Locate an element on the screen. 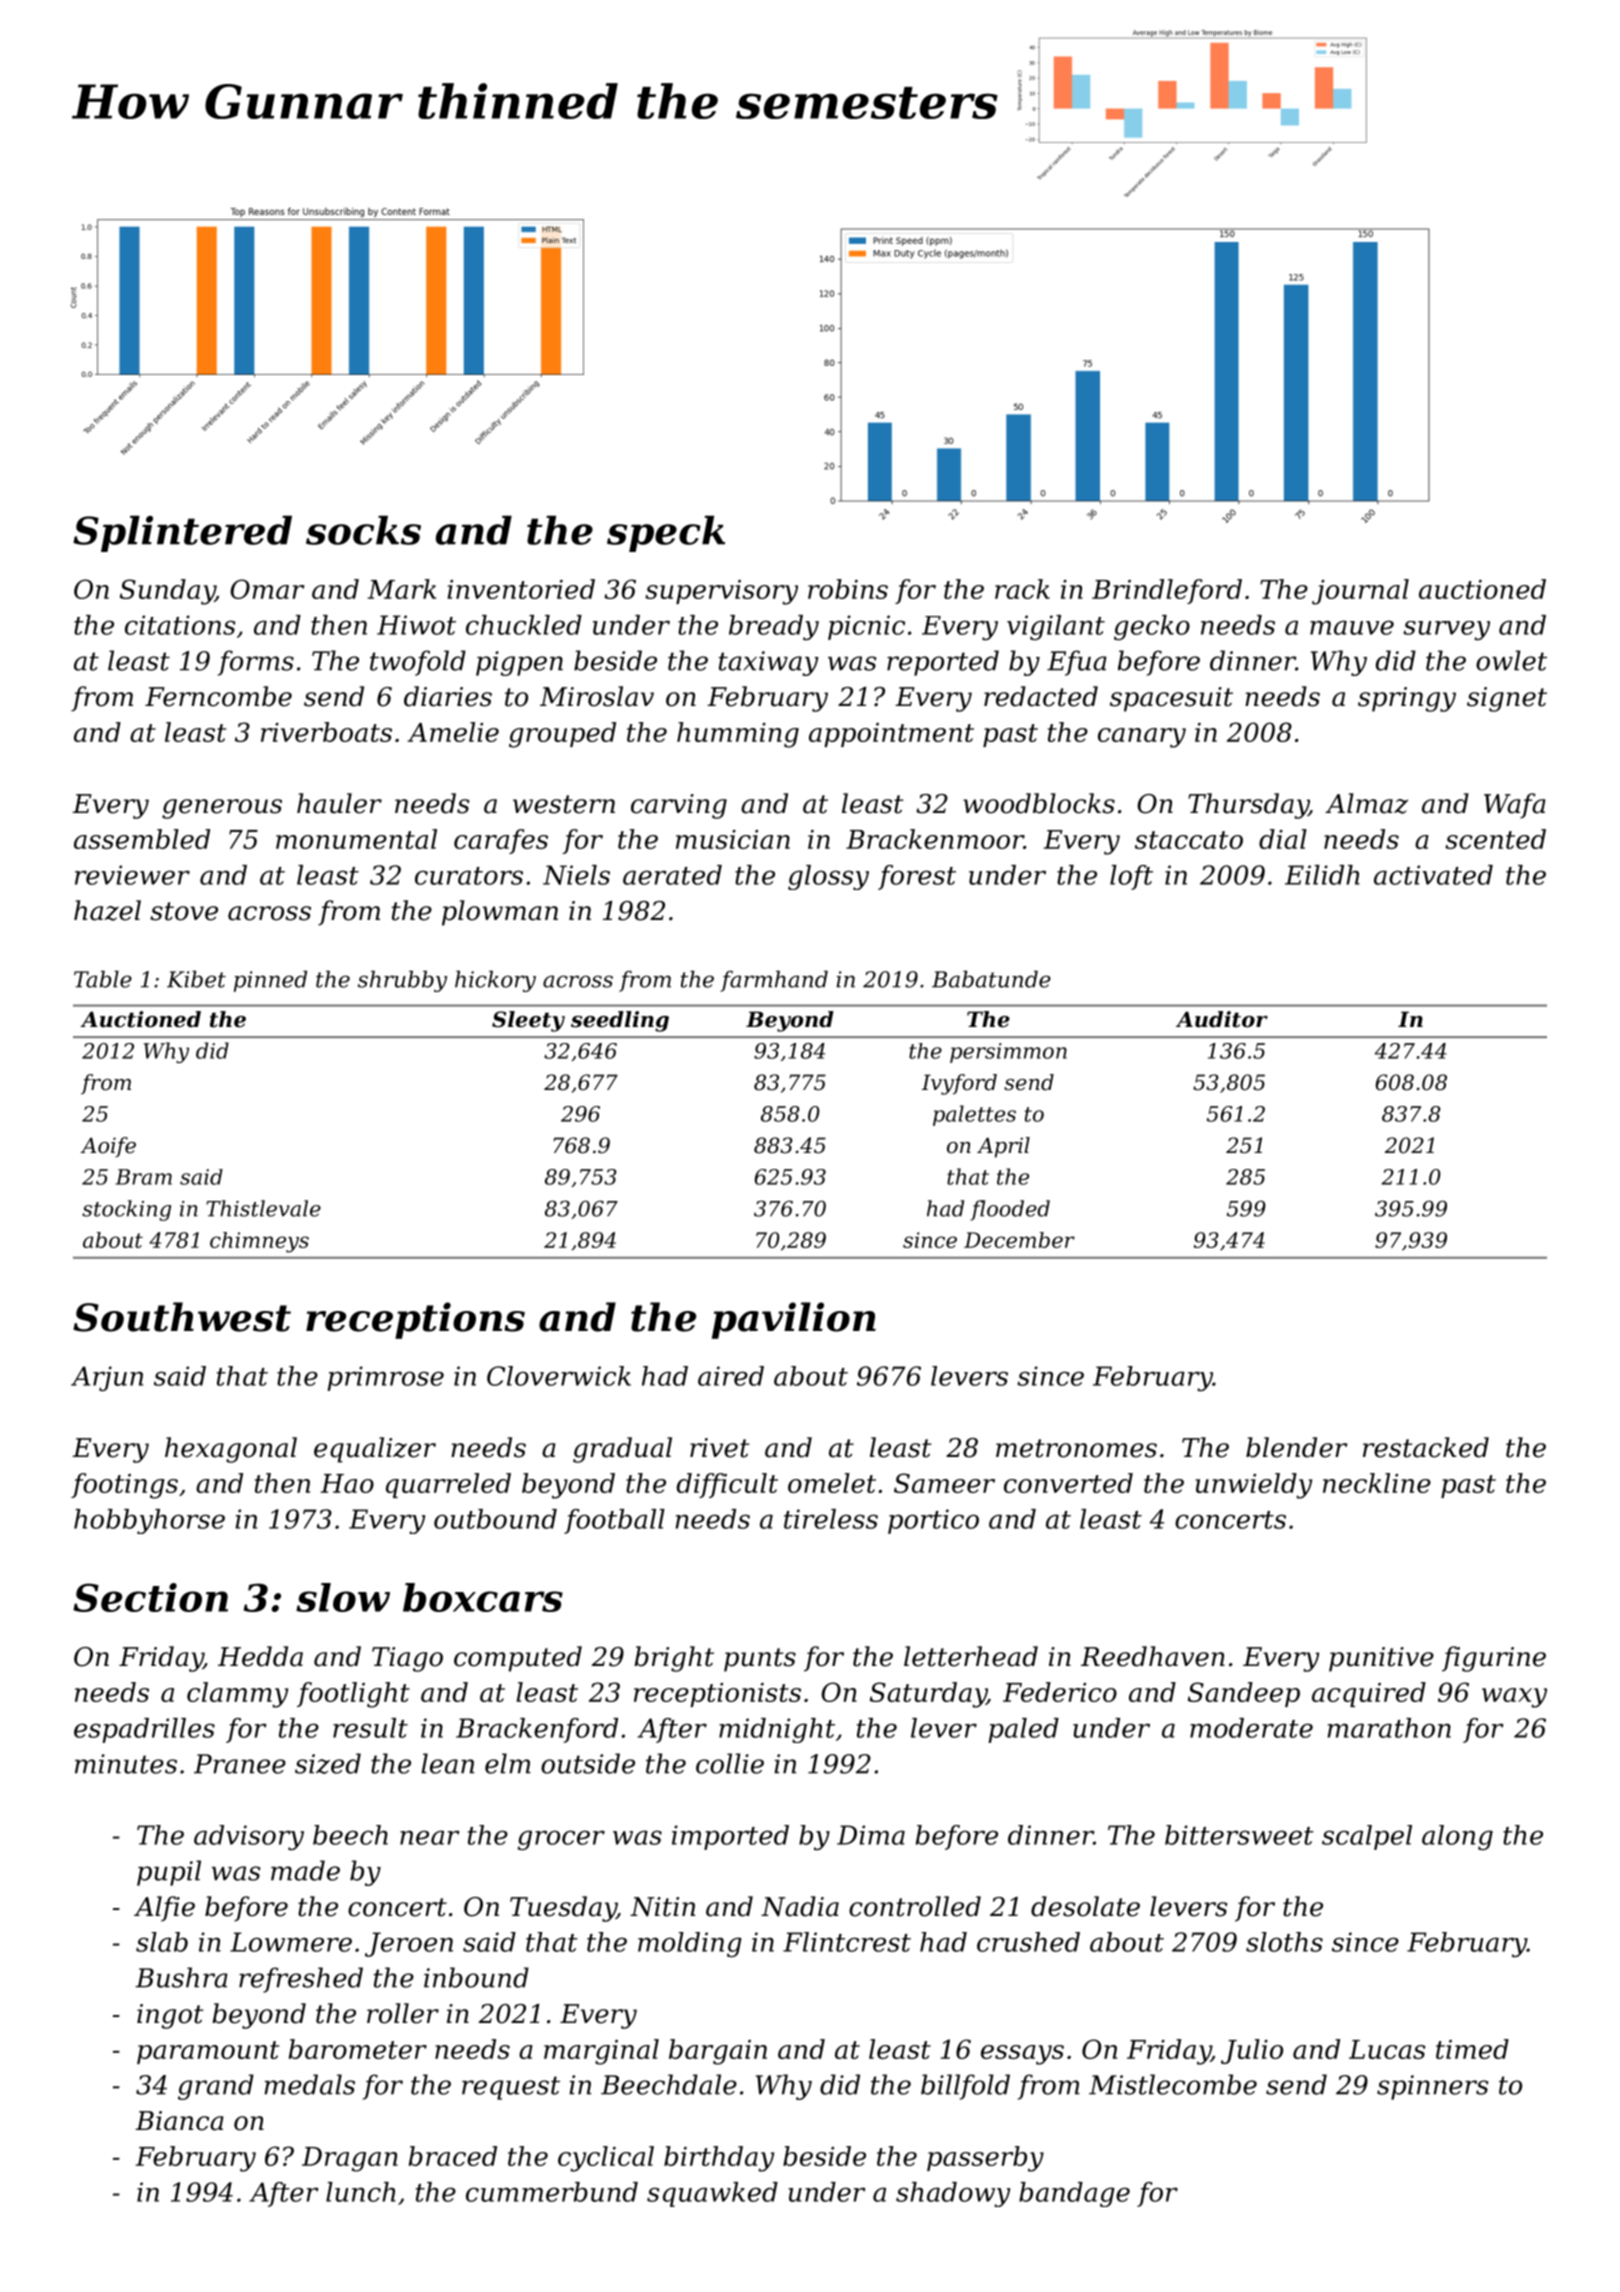 The image size is (1620, 2292). pavilion is located at coordinates (794, 1320).
